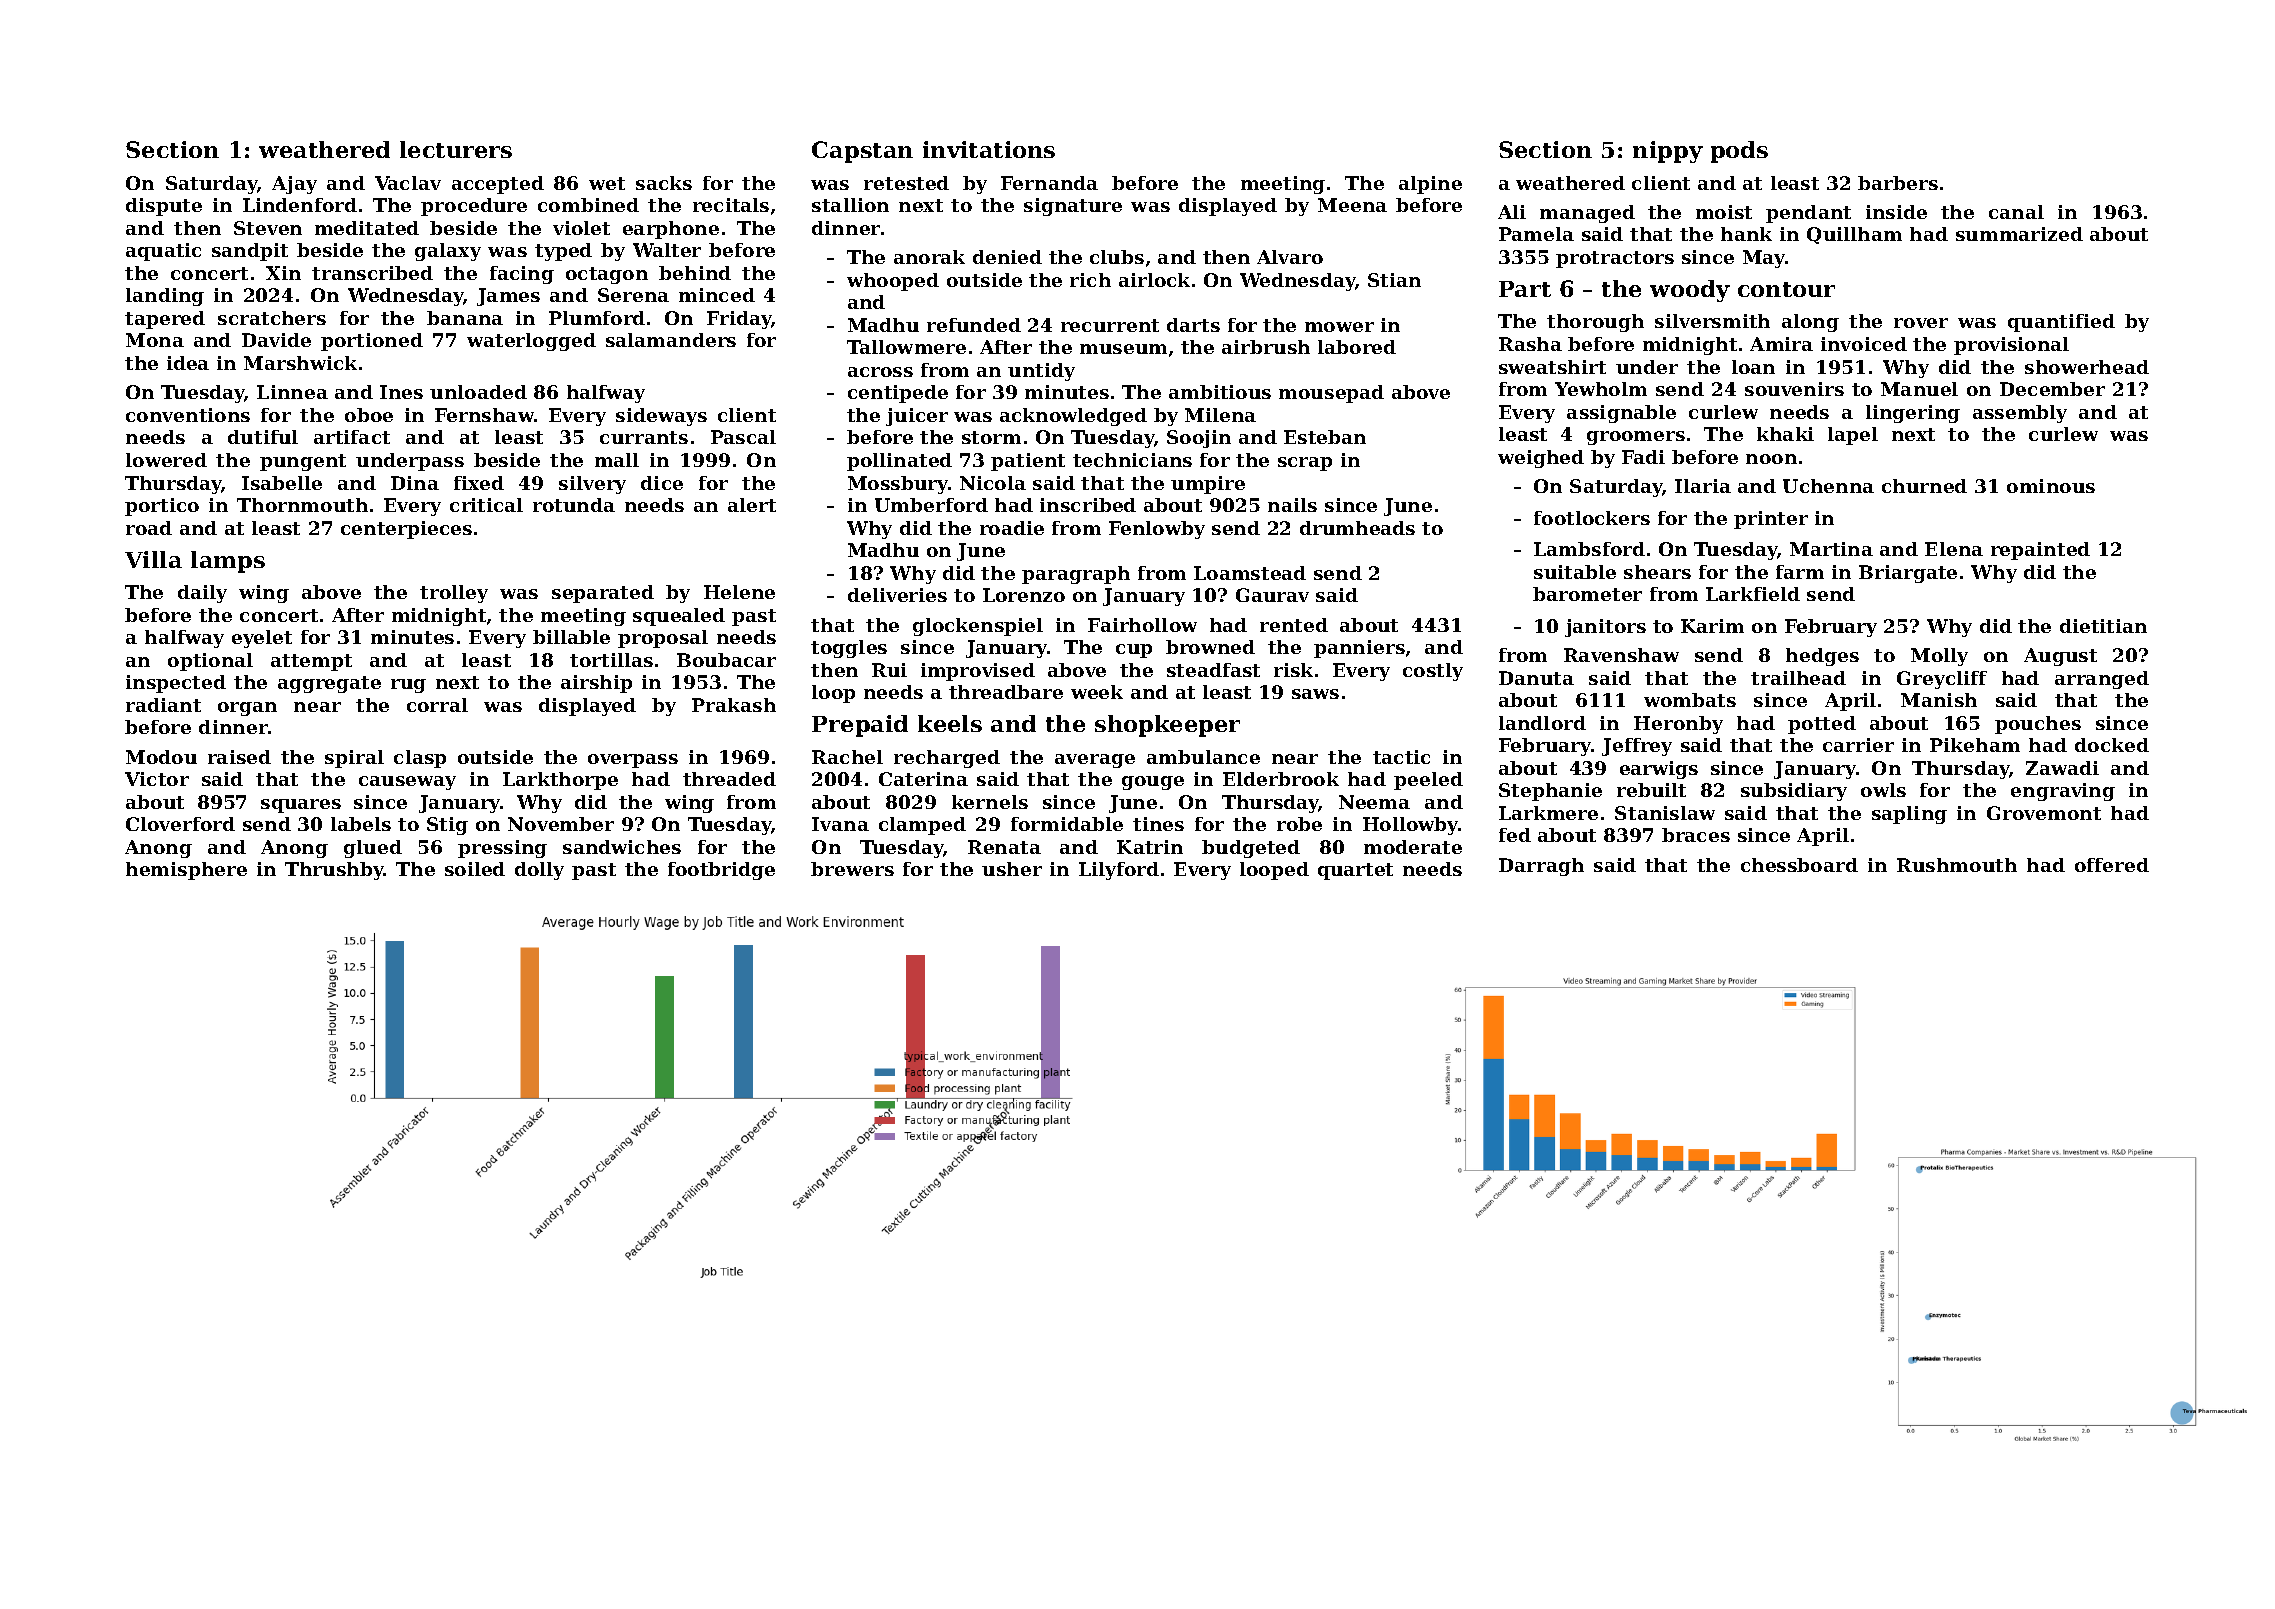  What do you see at coordinates (695, 273) in the screenshot?
I see `behind` at bounding box center [695, 273].
